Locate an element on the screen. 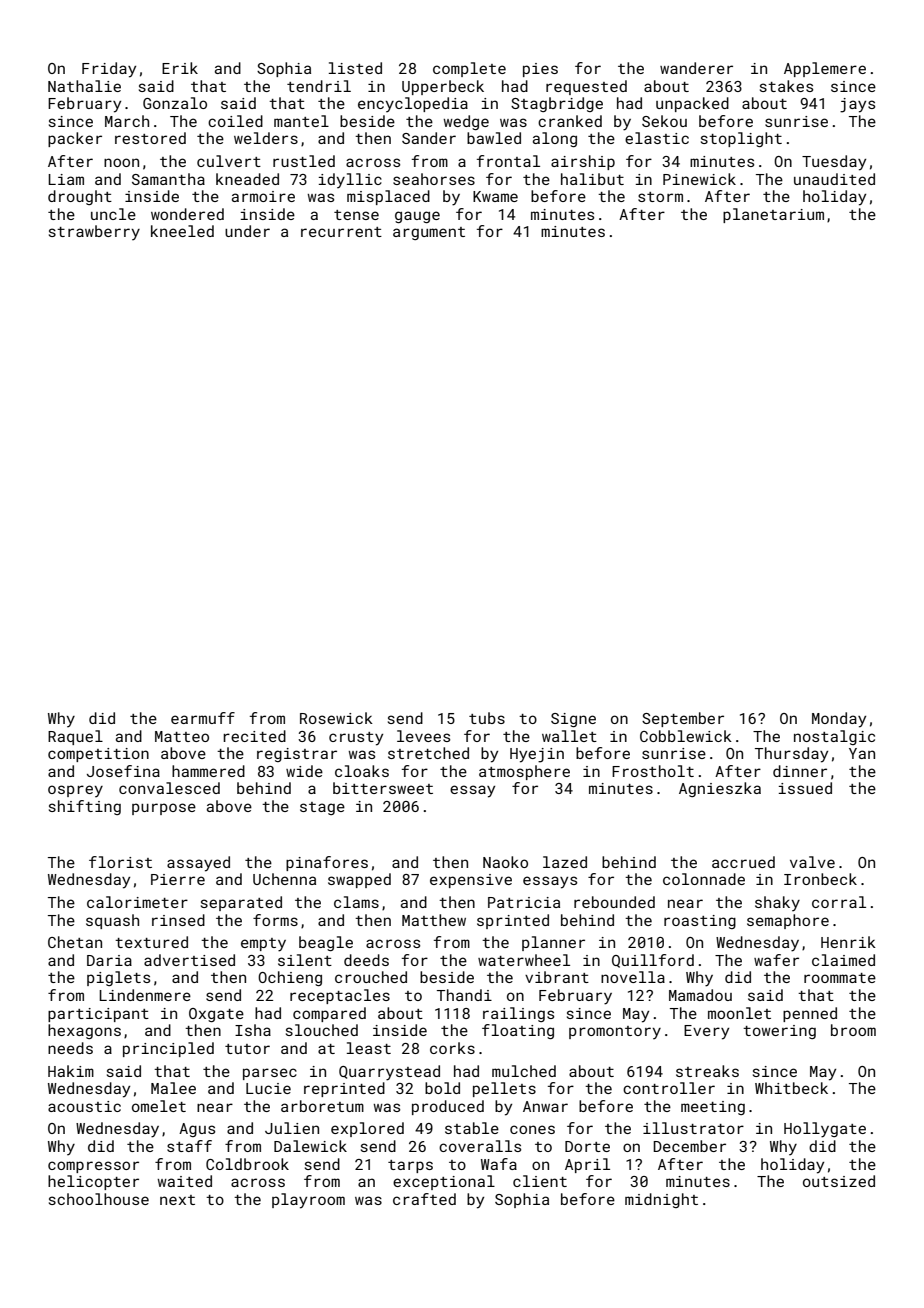 This screenshot has width=924, height=1308. argument is located at coordinates (429, 233).
